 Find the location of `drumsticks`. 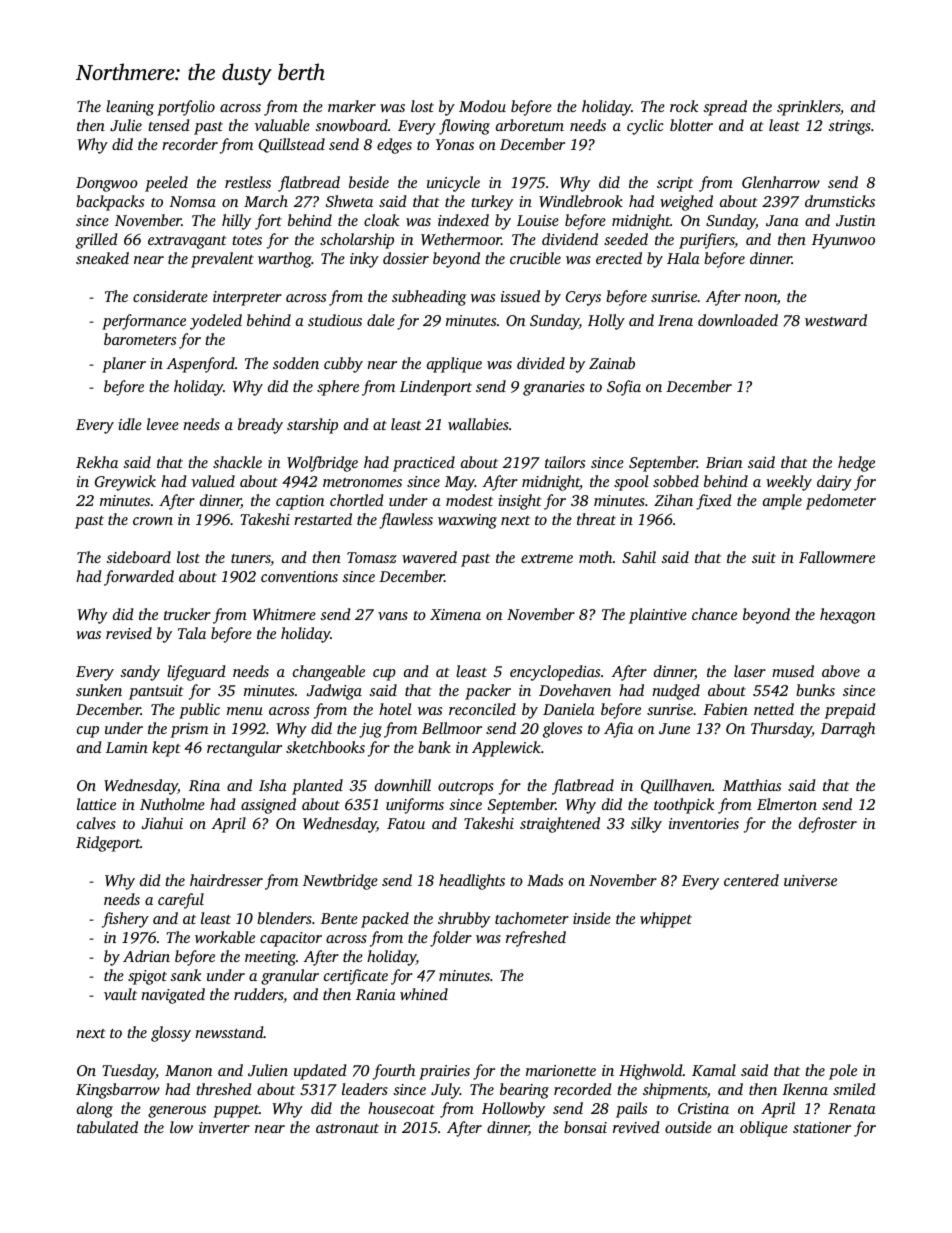

drumsticks is located at coordinates (840, 201).
